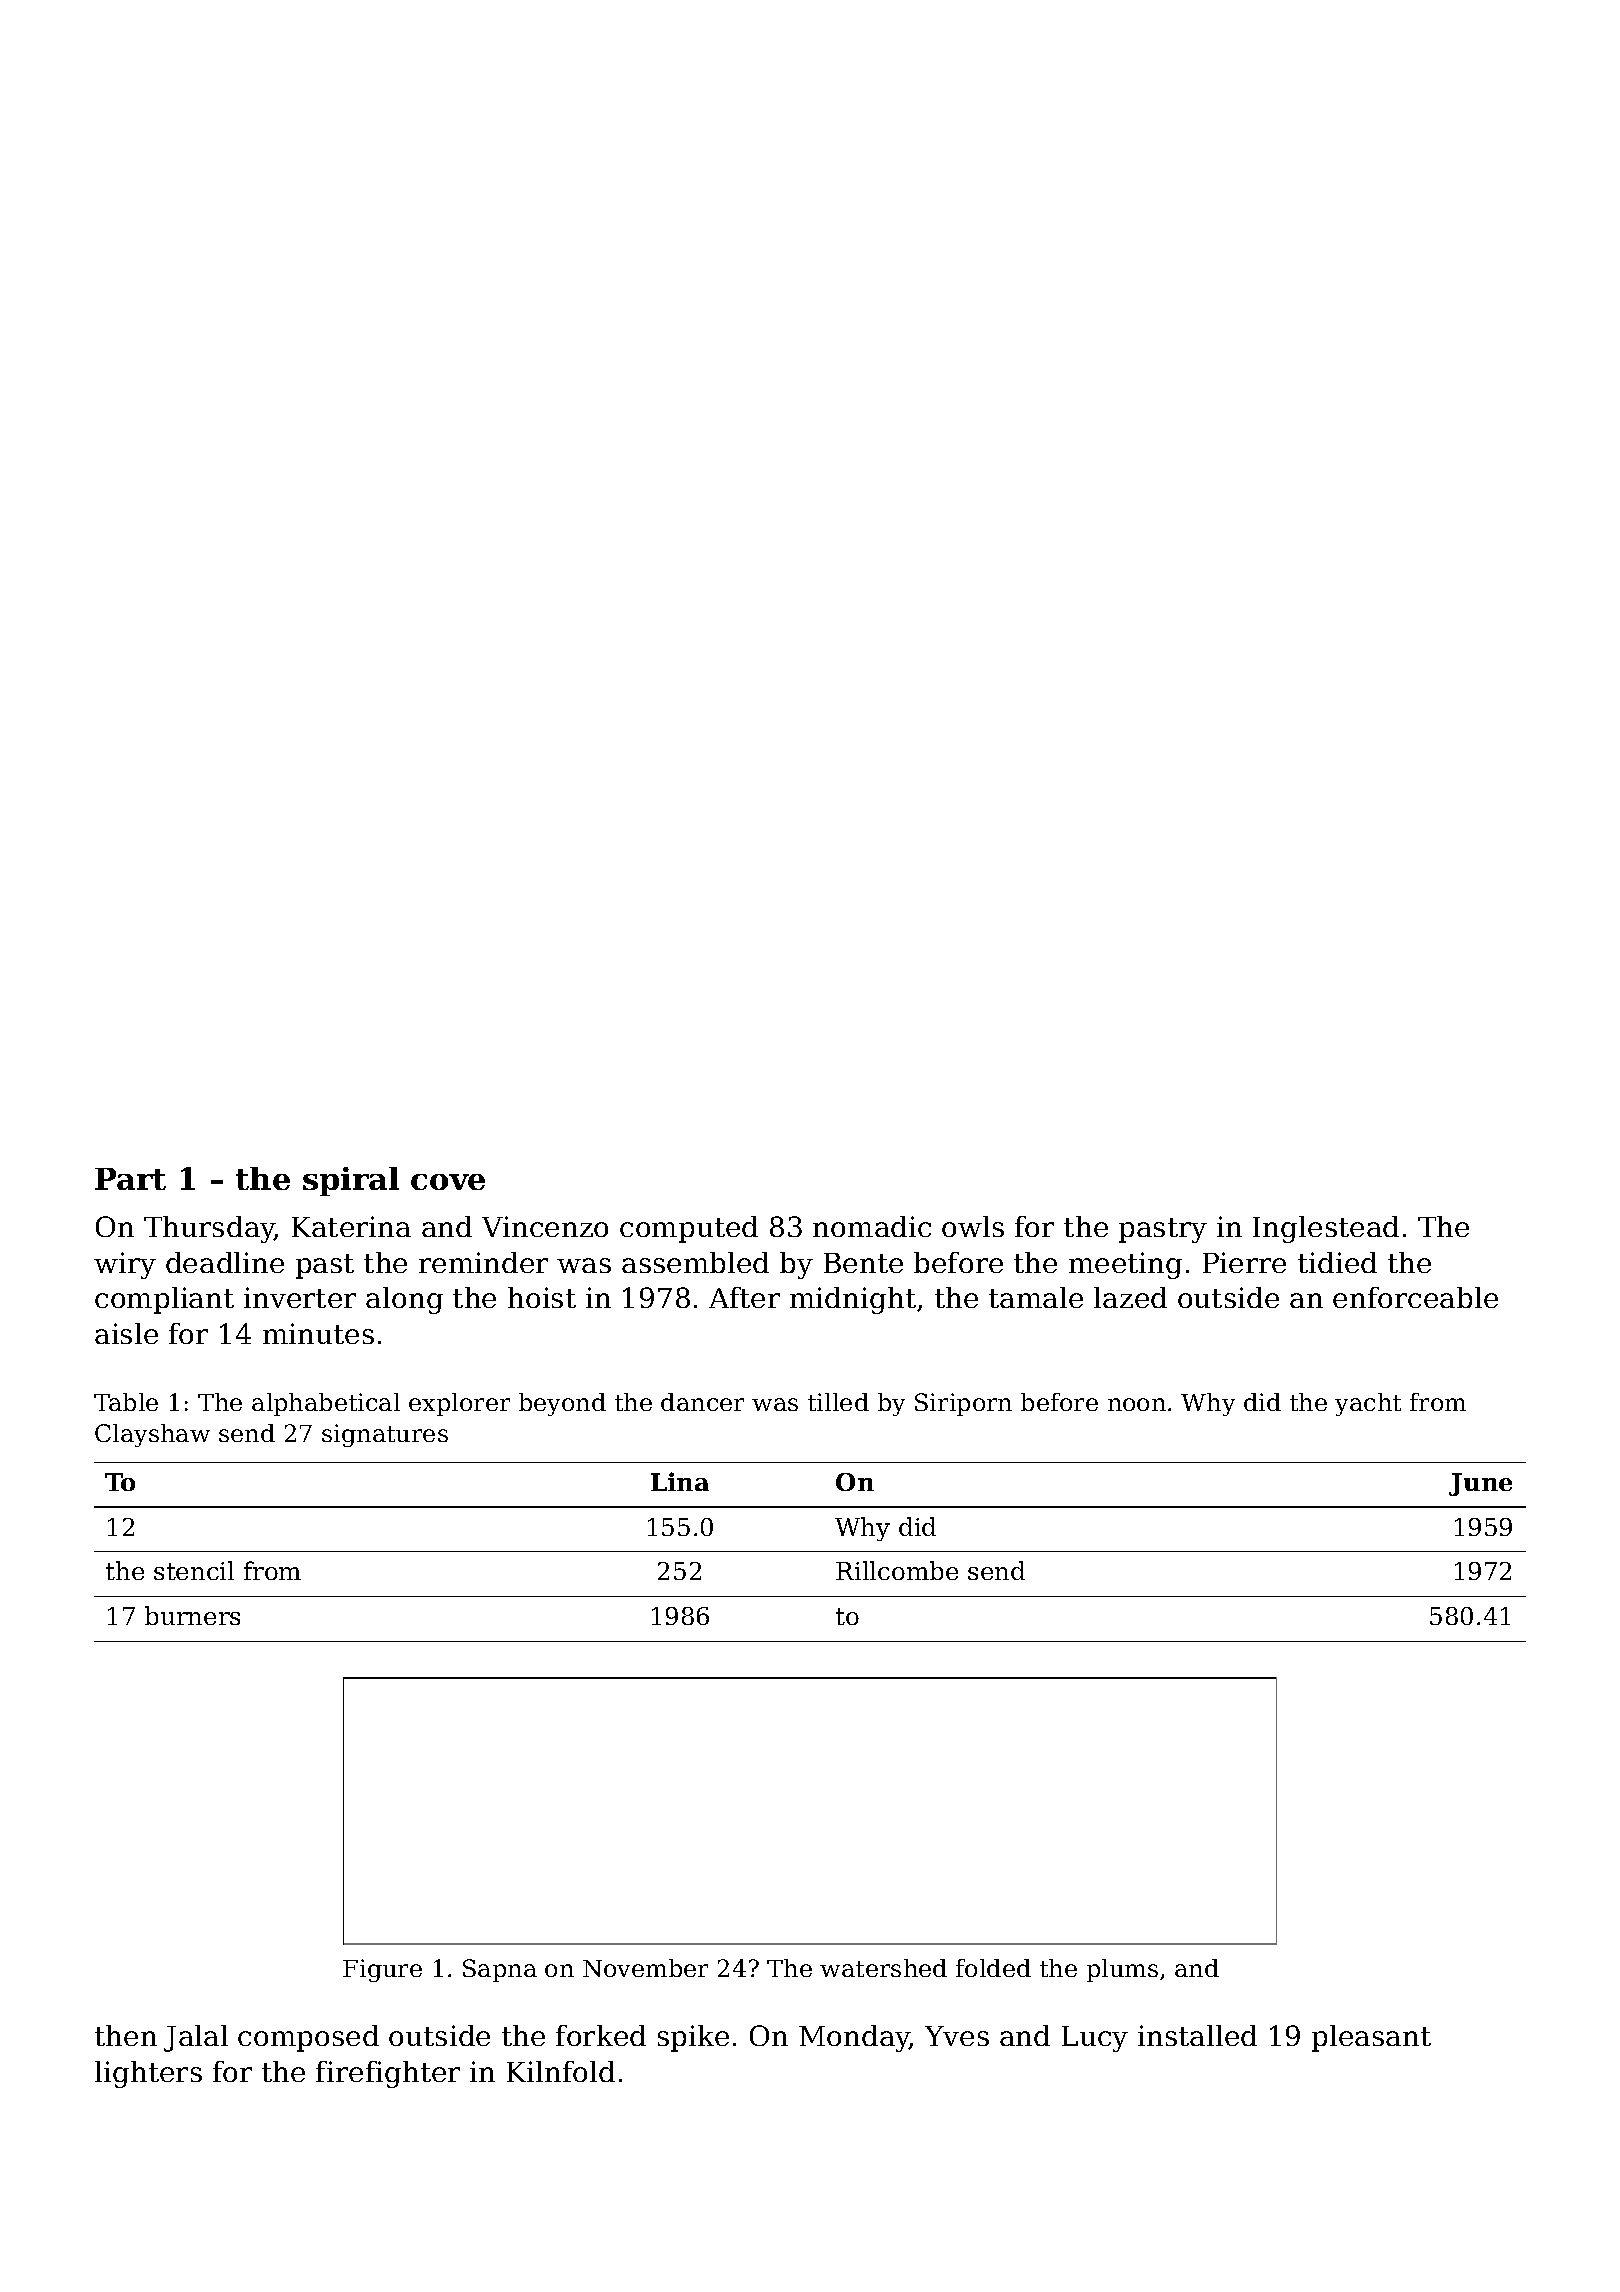  I want to click on June, so click(1480, 1484).
